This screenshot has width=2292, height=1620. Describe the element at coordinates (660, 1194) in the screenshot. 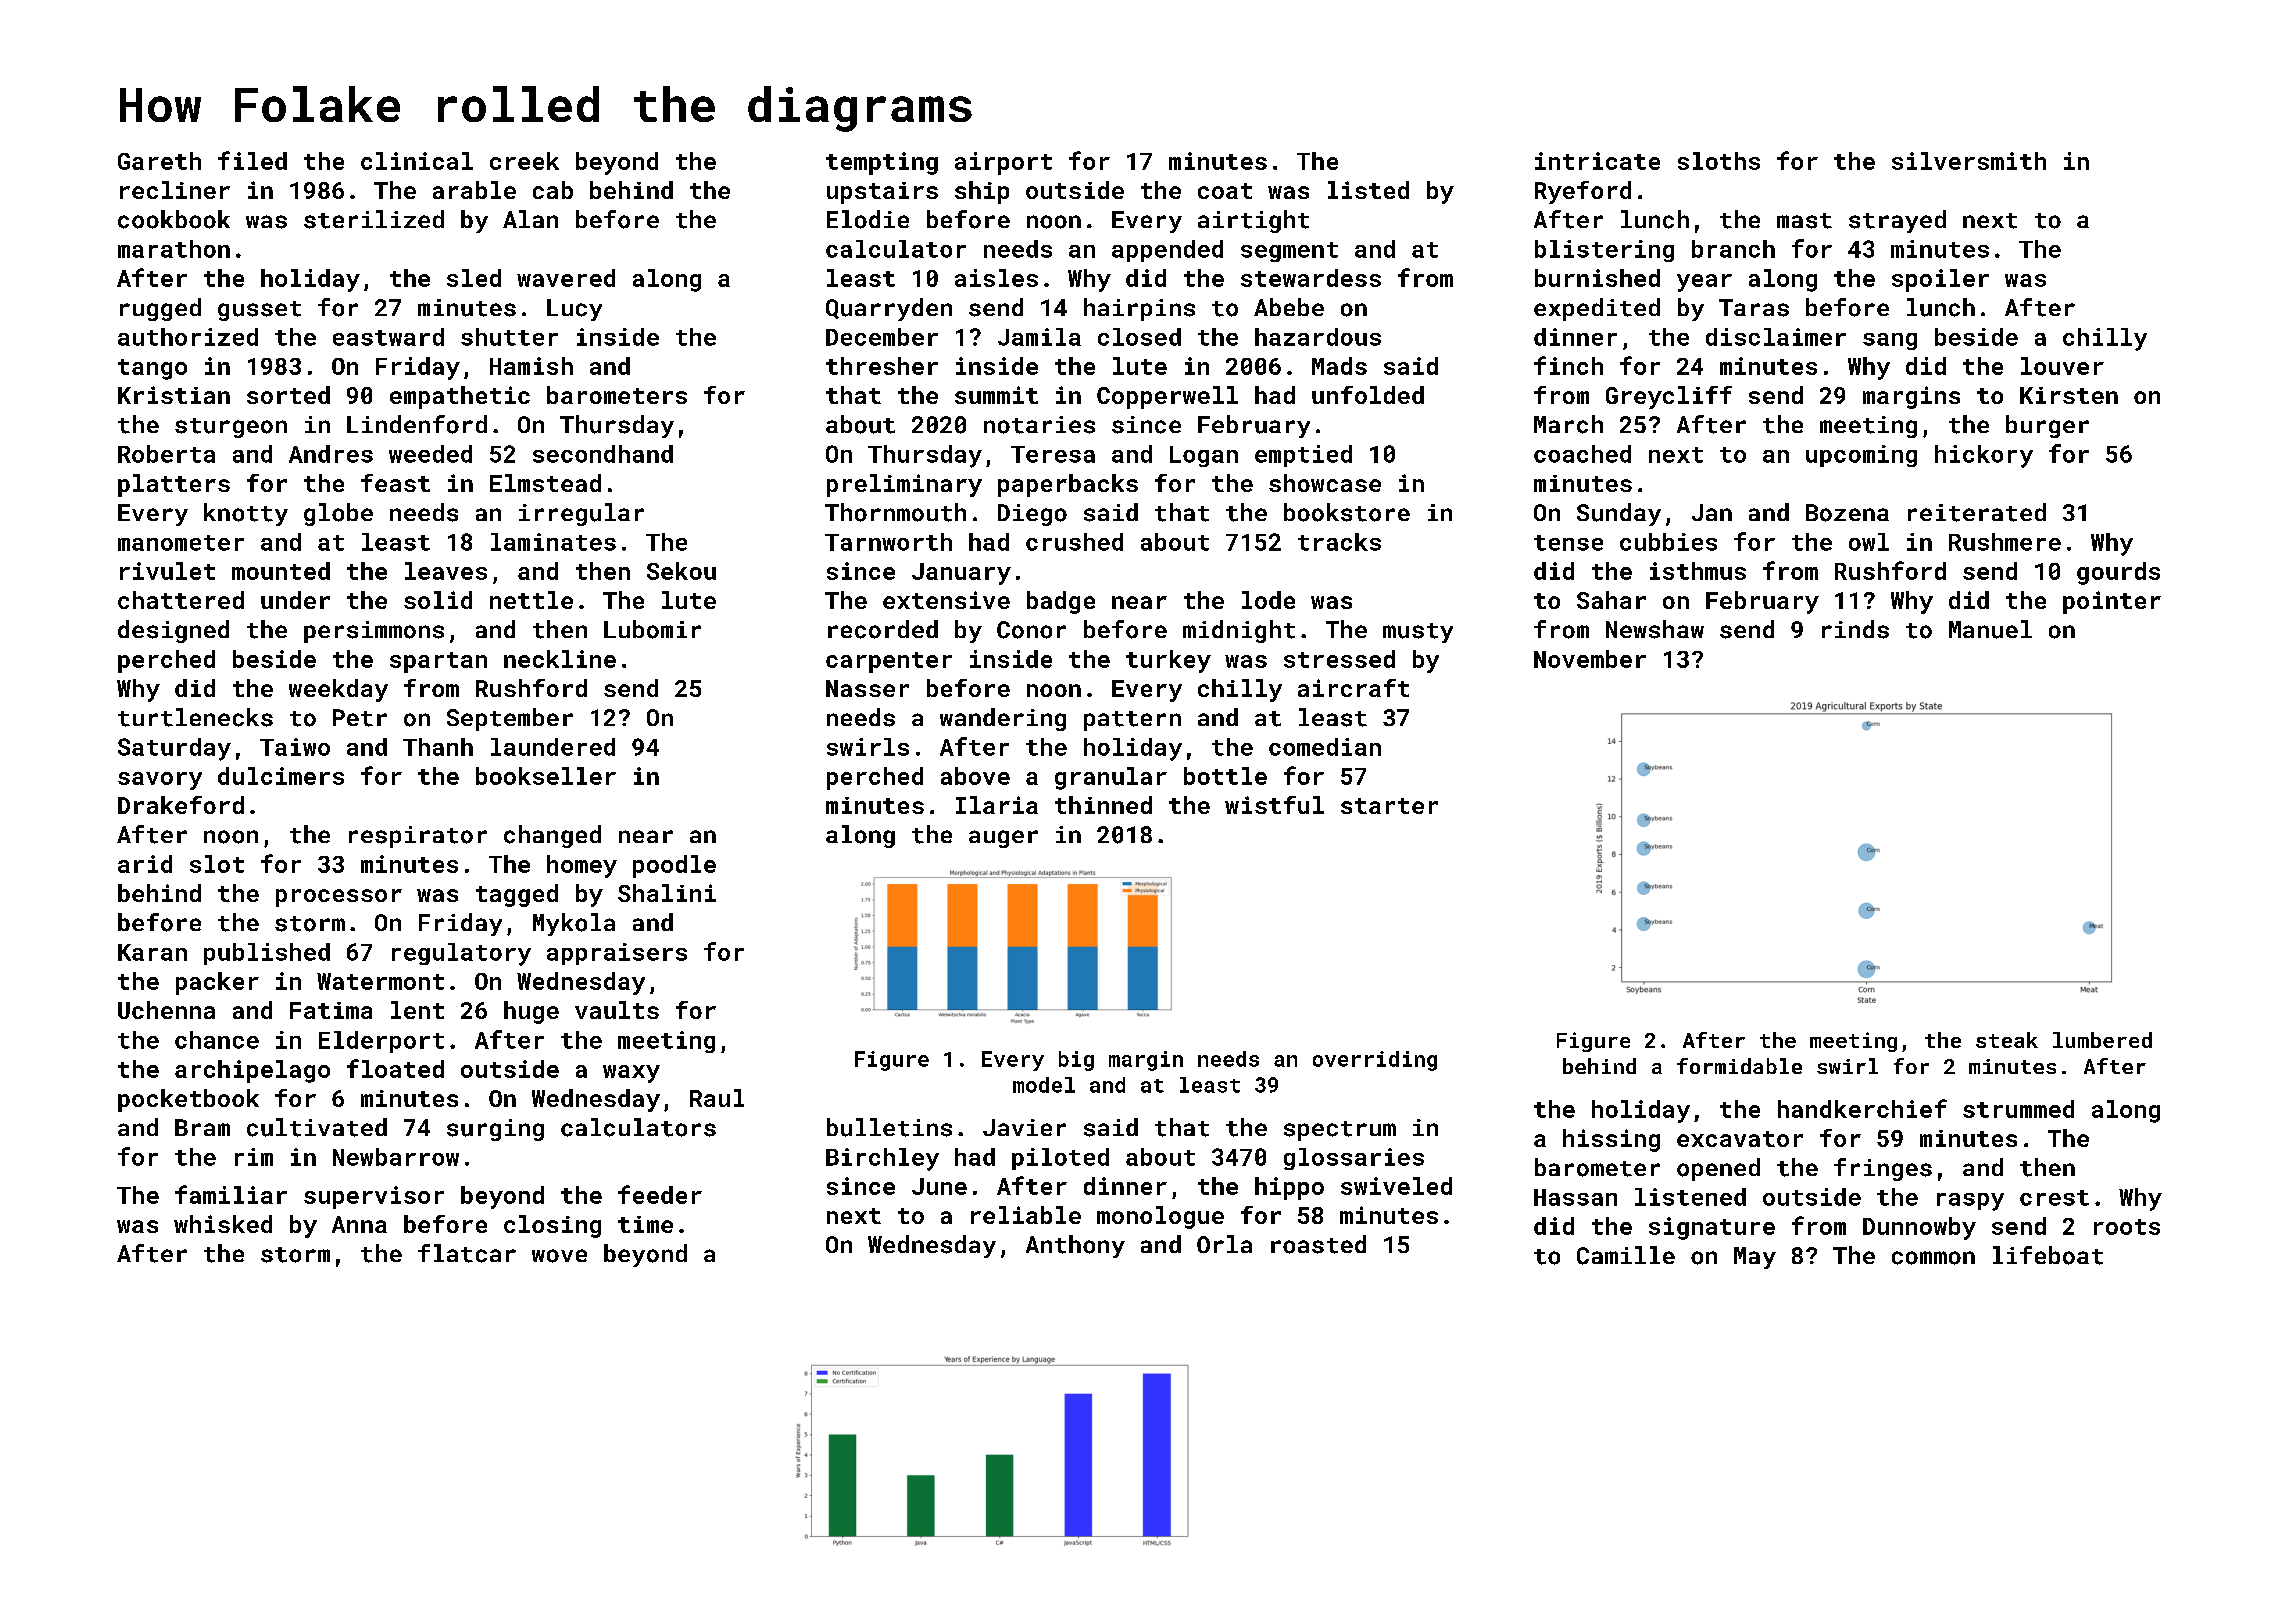

I see `feeder` at that location.
